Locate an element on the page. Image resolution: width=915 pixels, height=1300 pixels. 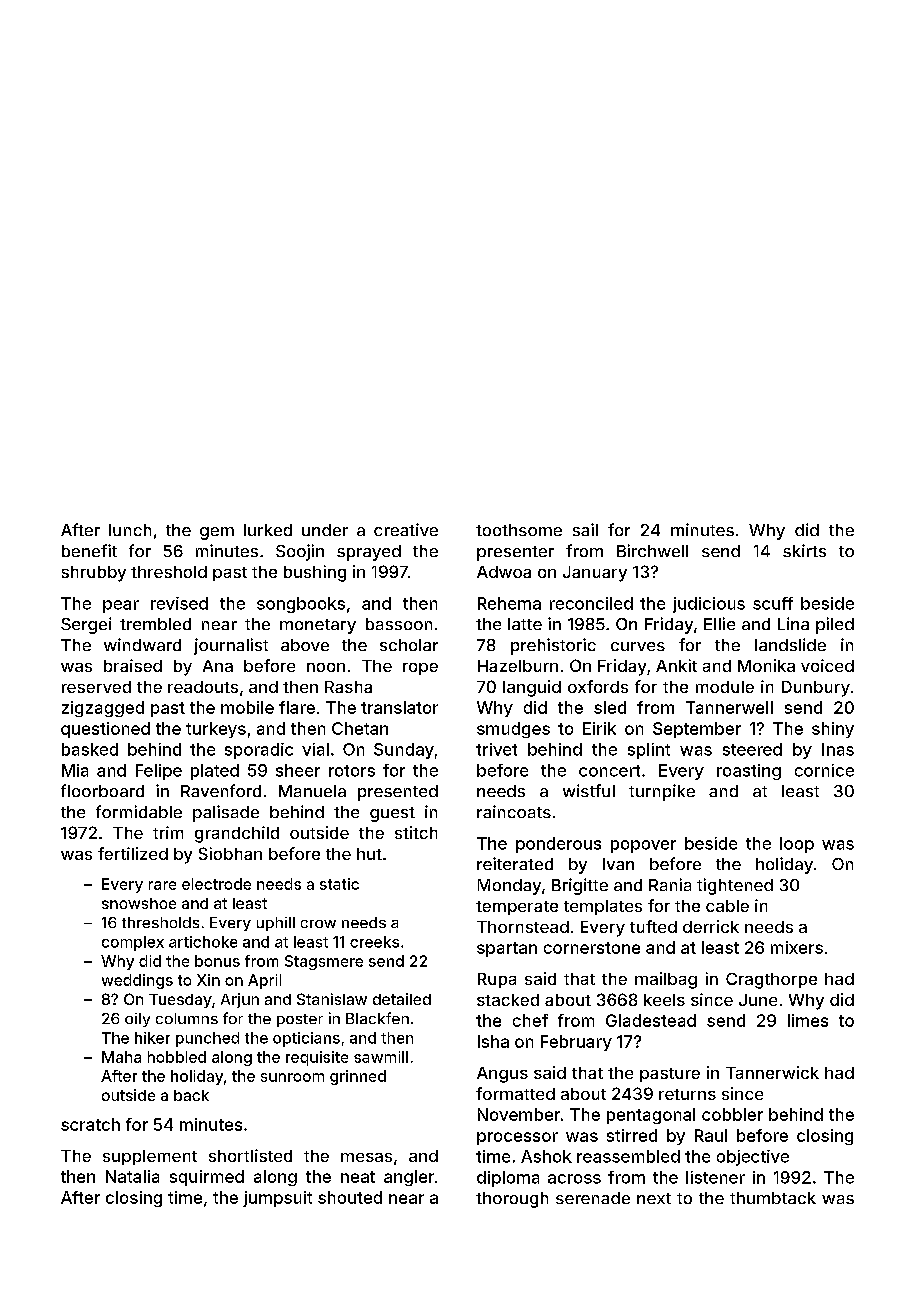
gem is located at coordinates (217, 533).
